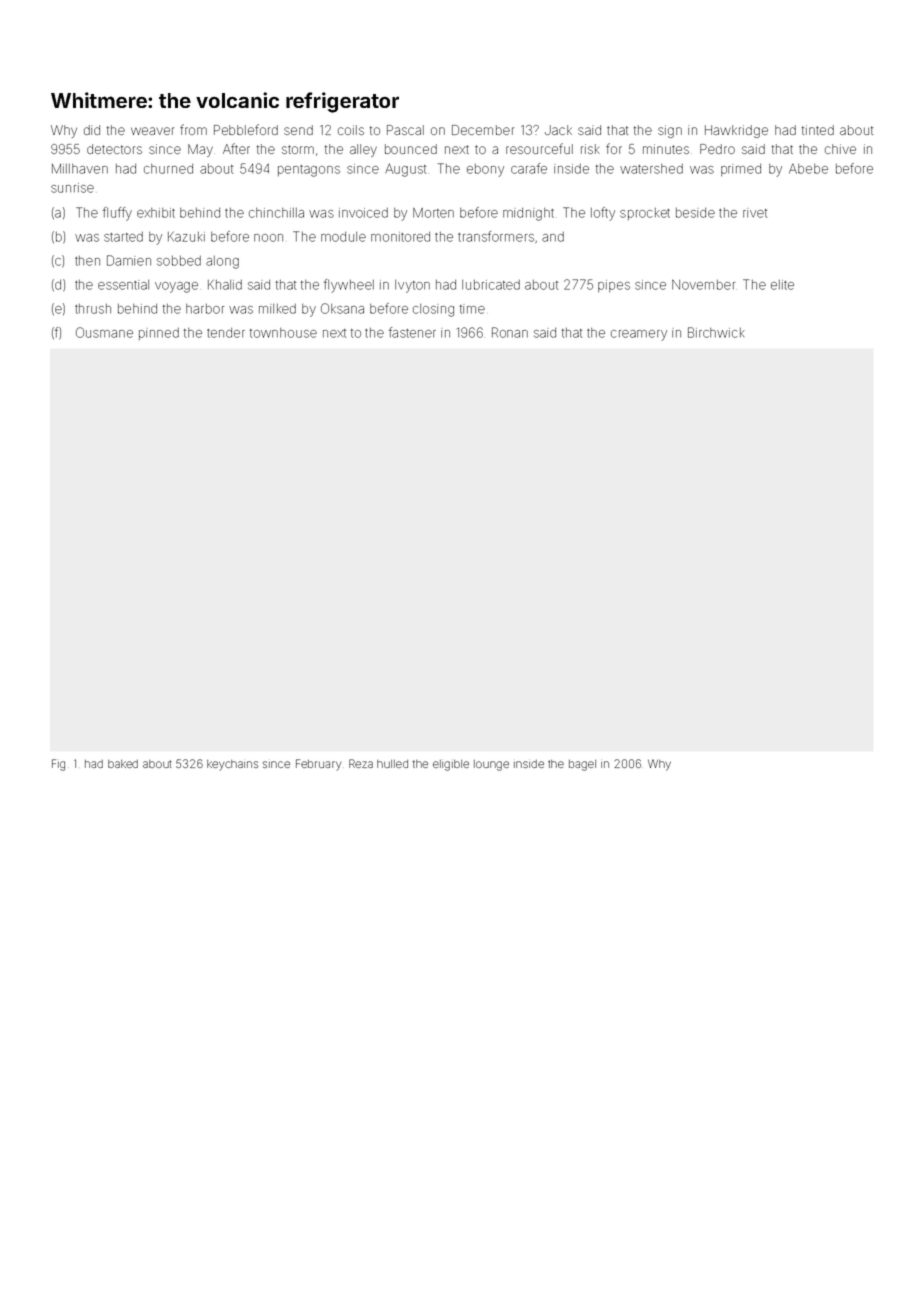 The height and width of the screenshot is (1308, 924). What do you see at coordinates (405, 130) in the screenshot?
I see `Pascal` at bounding box center [405, 130].
